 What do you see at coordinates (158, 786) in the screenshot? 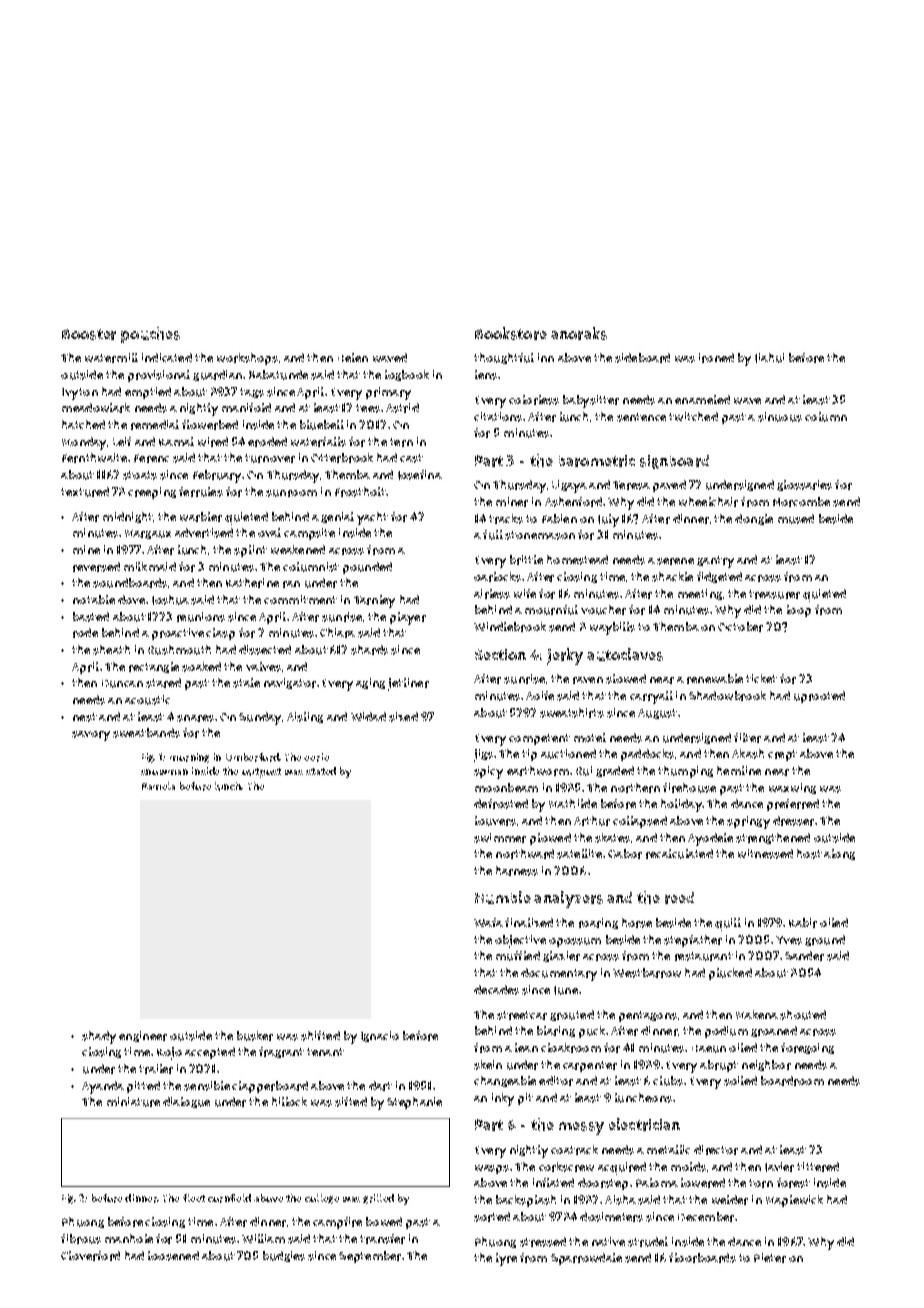
I see `Pamela` at bounding box center [158, 786].
